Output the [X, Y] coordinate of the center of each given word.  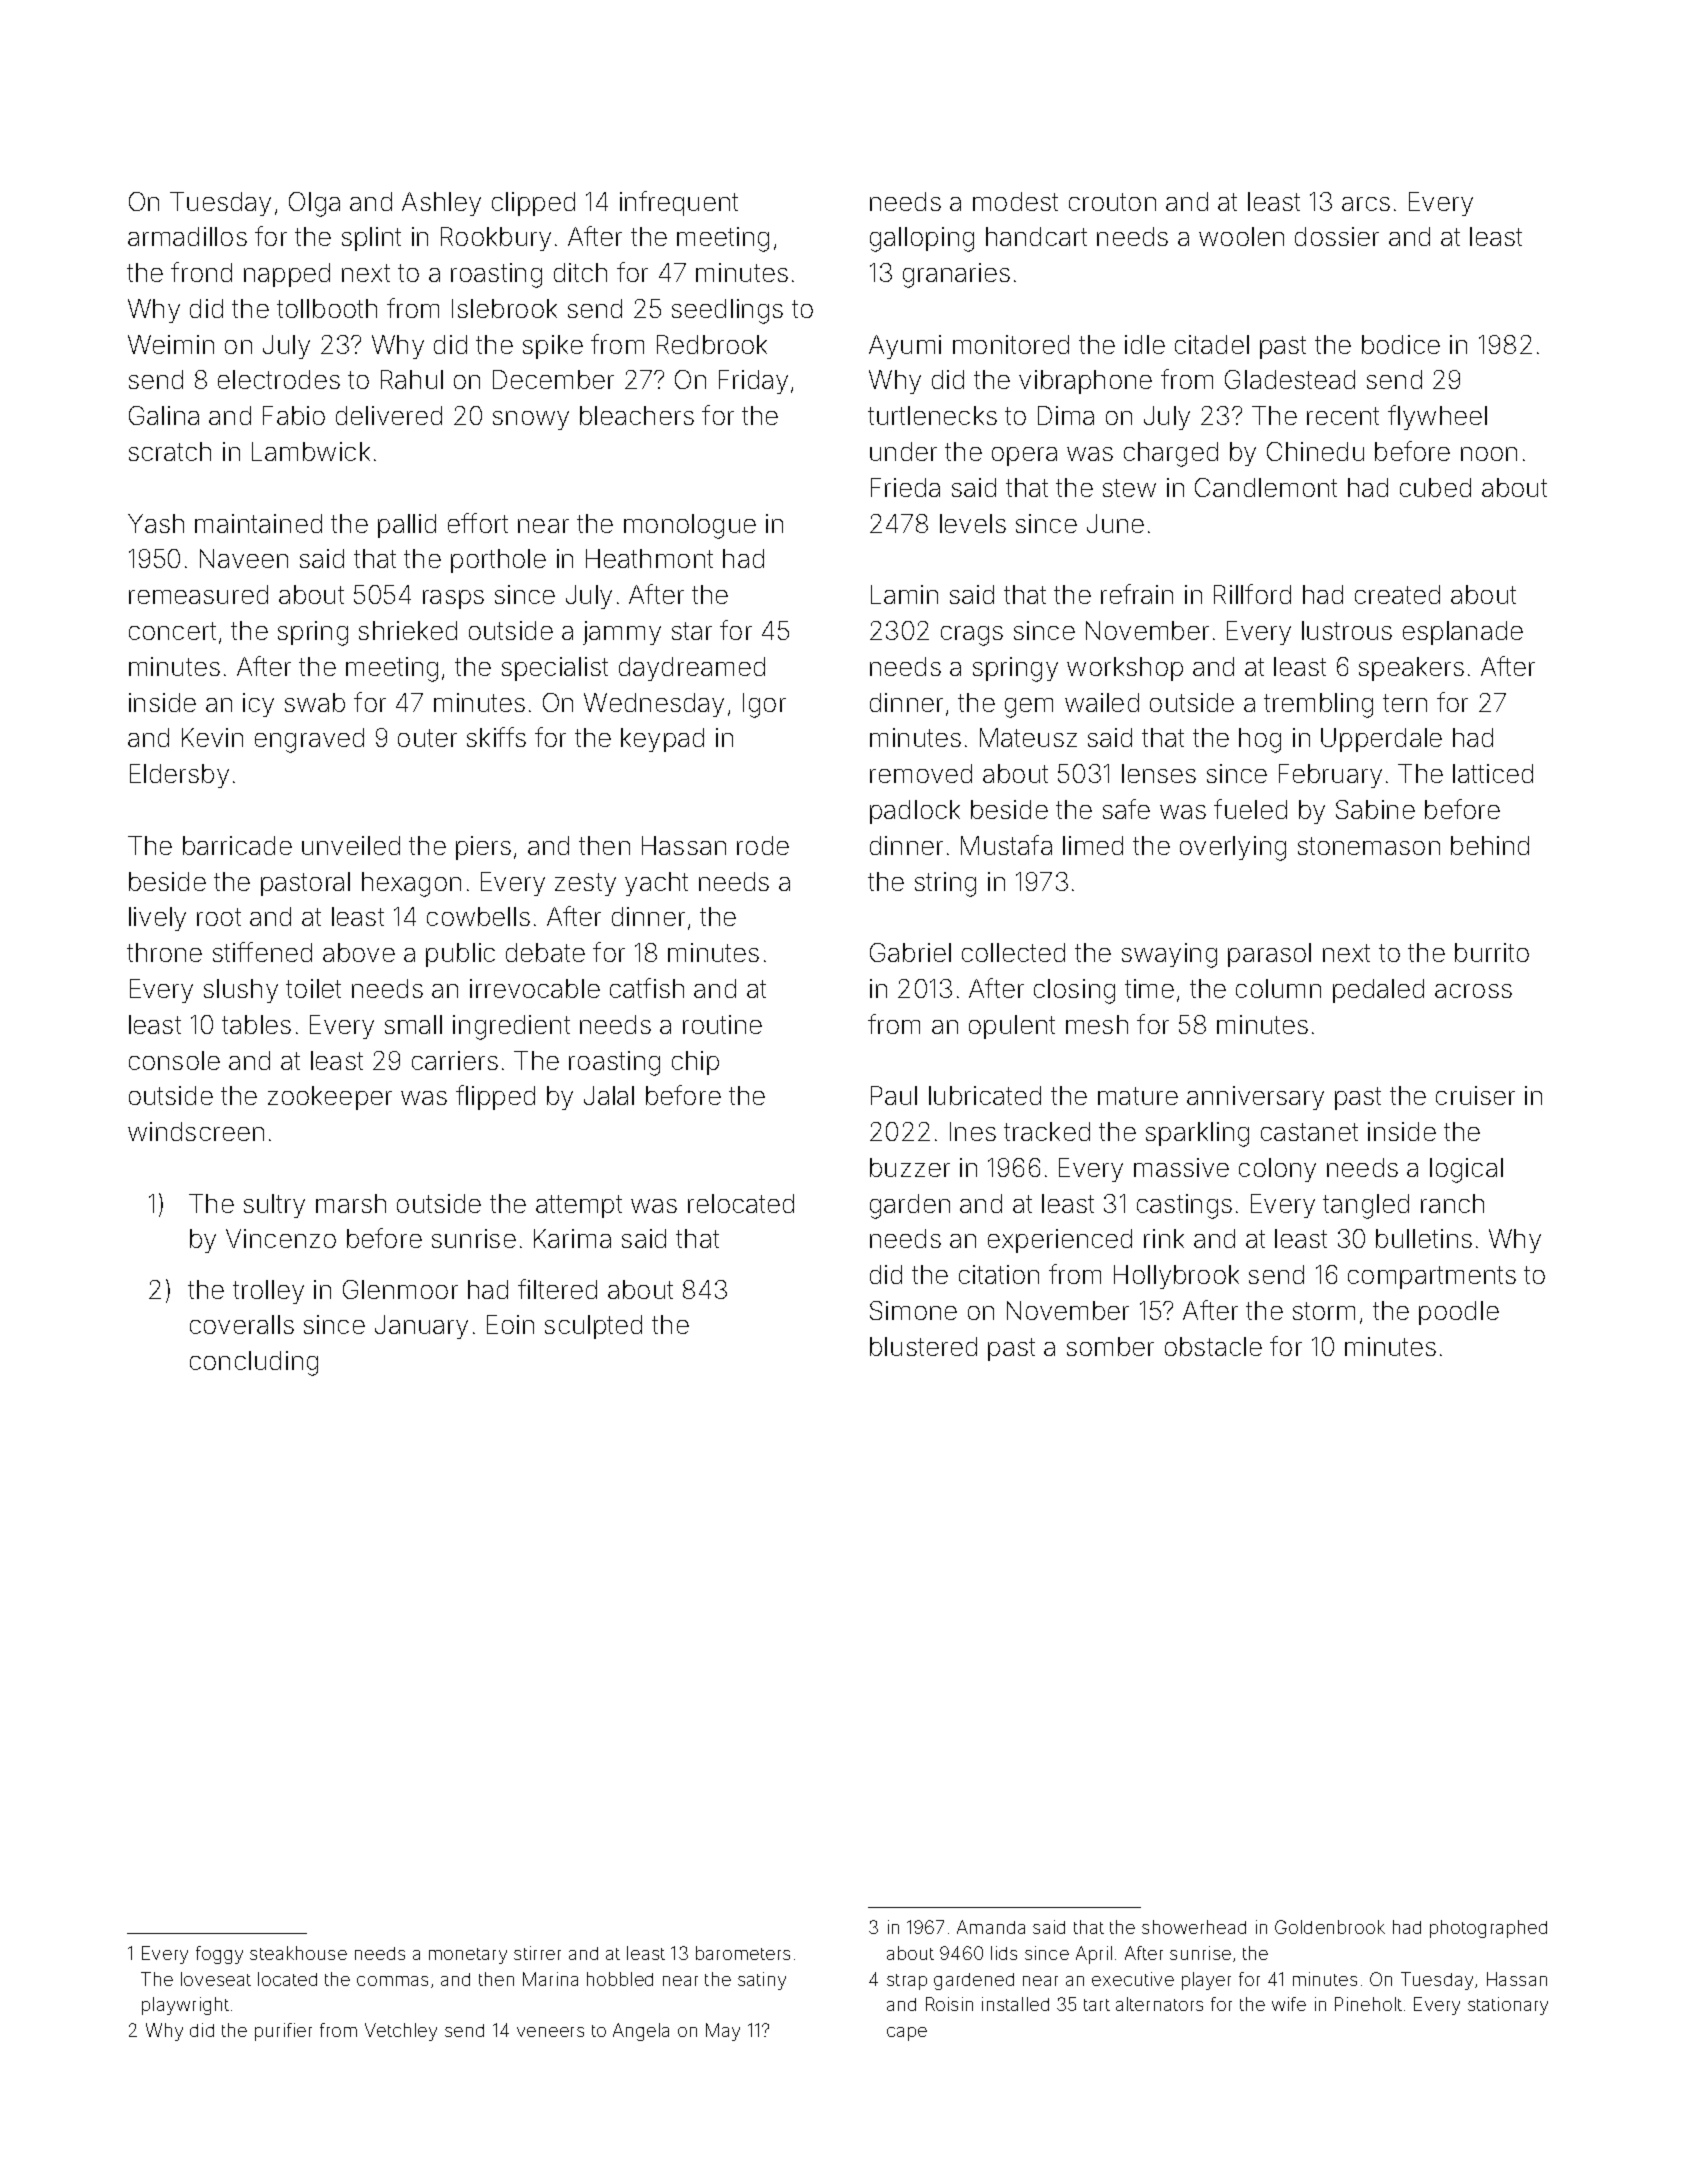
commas [392, 1981]
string [945, 884]
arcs [1366, 204]
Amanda [991, 1927]
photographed [1488, 1929]
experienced [1060, 1241]
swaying [1169, 955]
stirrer [537, 1953]
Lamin [904, 594]
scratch [170, 451]
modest [1015, 201]
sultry [274, 1206]
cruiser [1475, 1095]
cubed [1435, 487]
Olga [314, 204]
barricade [237, 845]
